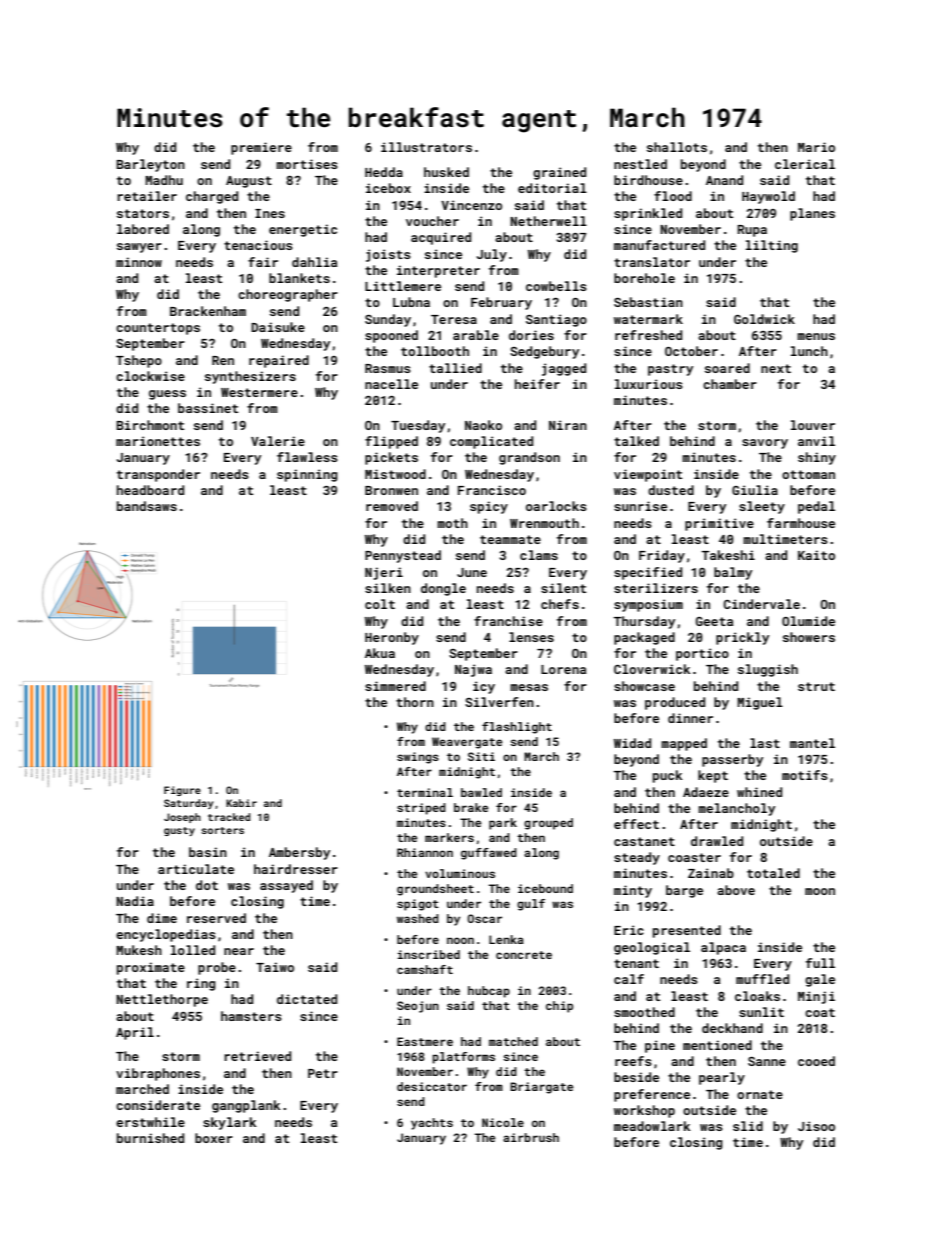 This screenshot has width=952, height=1233. Describe the element at coordinates (724, 180) in the screenshot. I see `Anand` at that location.
